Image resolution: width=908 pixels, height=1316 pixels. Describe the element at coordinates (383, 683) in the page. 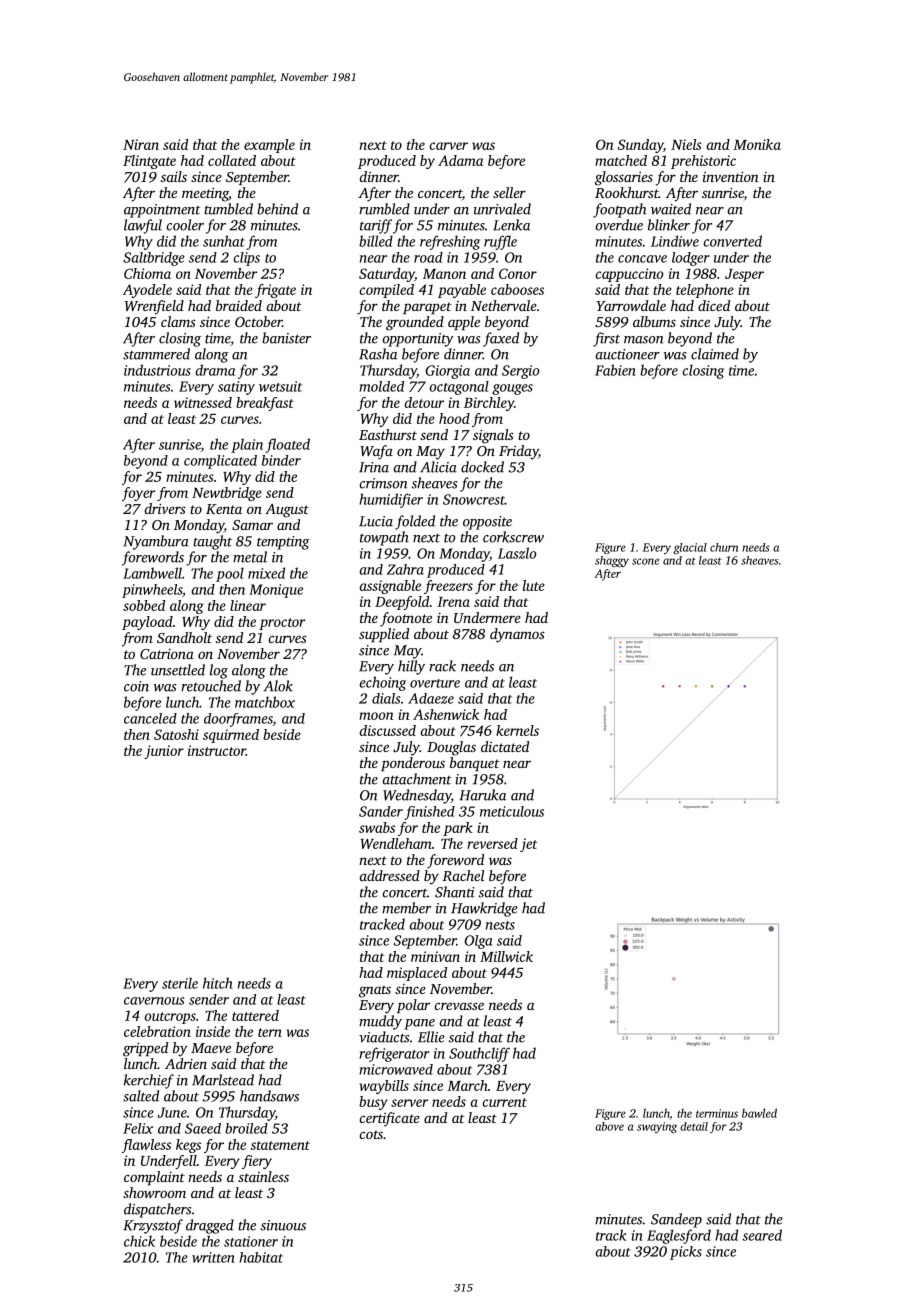

I see `echoing` at that location.
